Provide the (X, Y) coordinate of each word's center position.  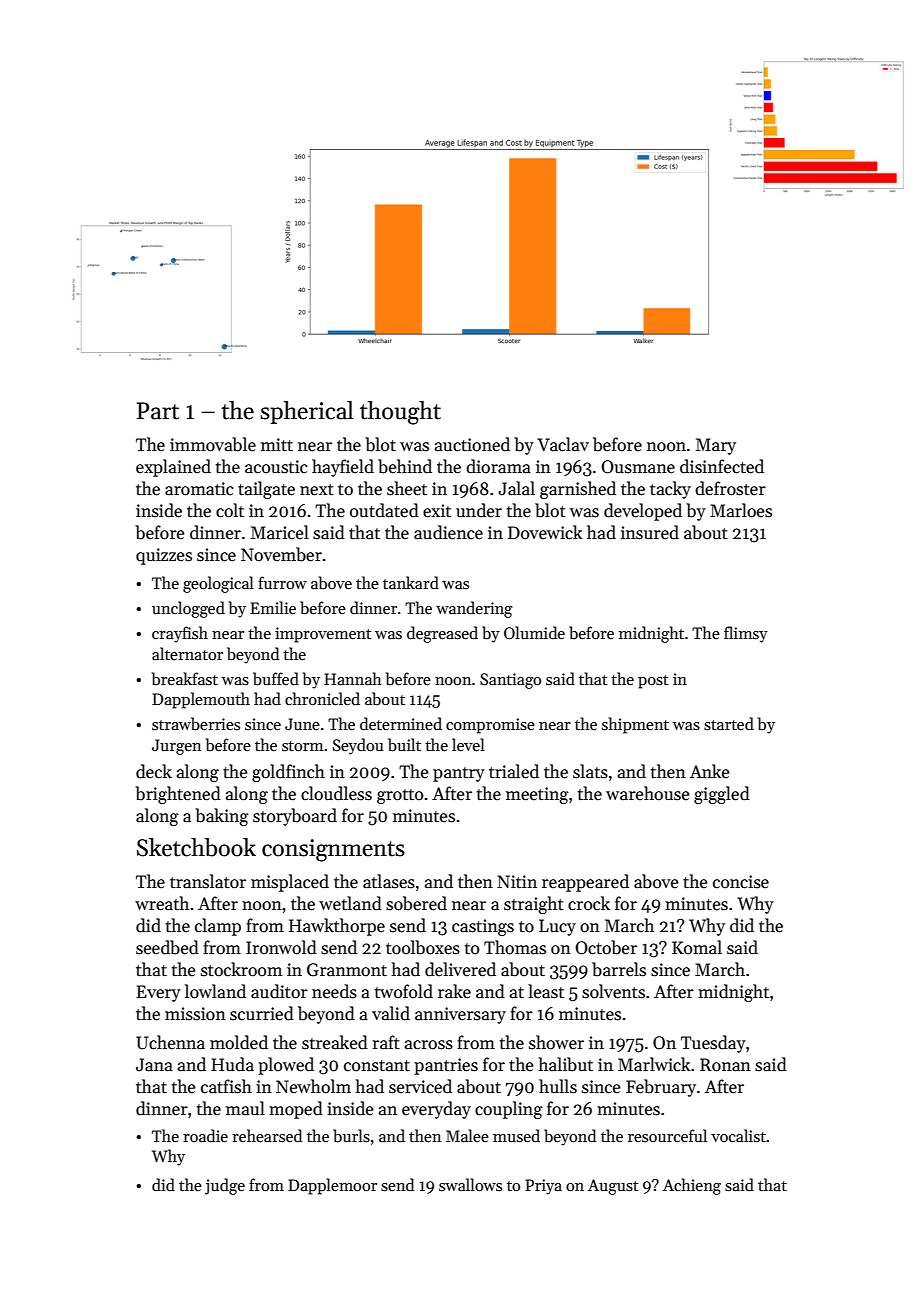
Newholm (313, 1086)
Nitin (517, 881)
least (546, 991)
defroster (730, 488)
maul (245, 1108)
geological (218, 584)
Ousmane (638, 467)
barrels (619, 969)
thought (400, 413)
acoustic (276, 467)
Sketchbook (196, 847)
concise (741, 882)
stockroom (241, 969)
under (479, 510)
